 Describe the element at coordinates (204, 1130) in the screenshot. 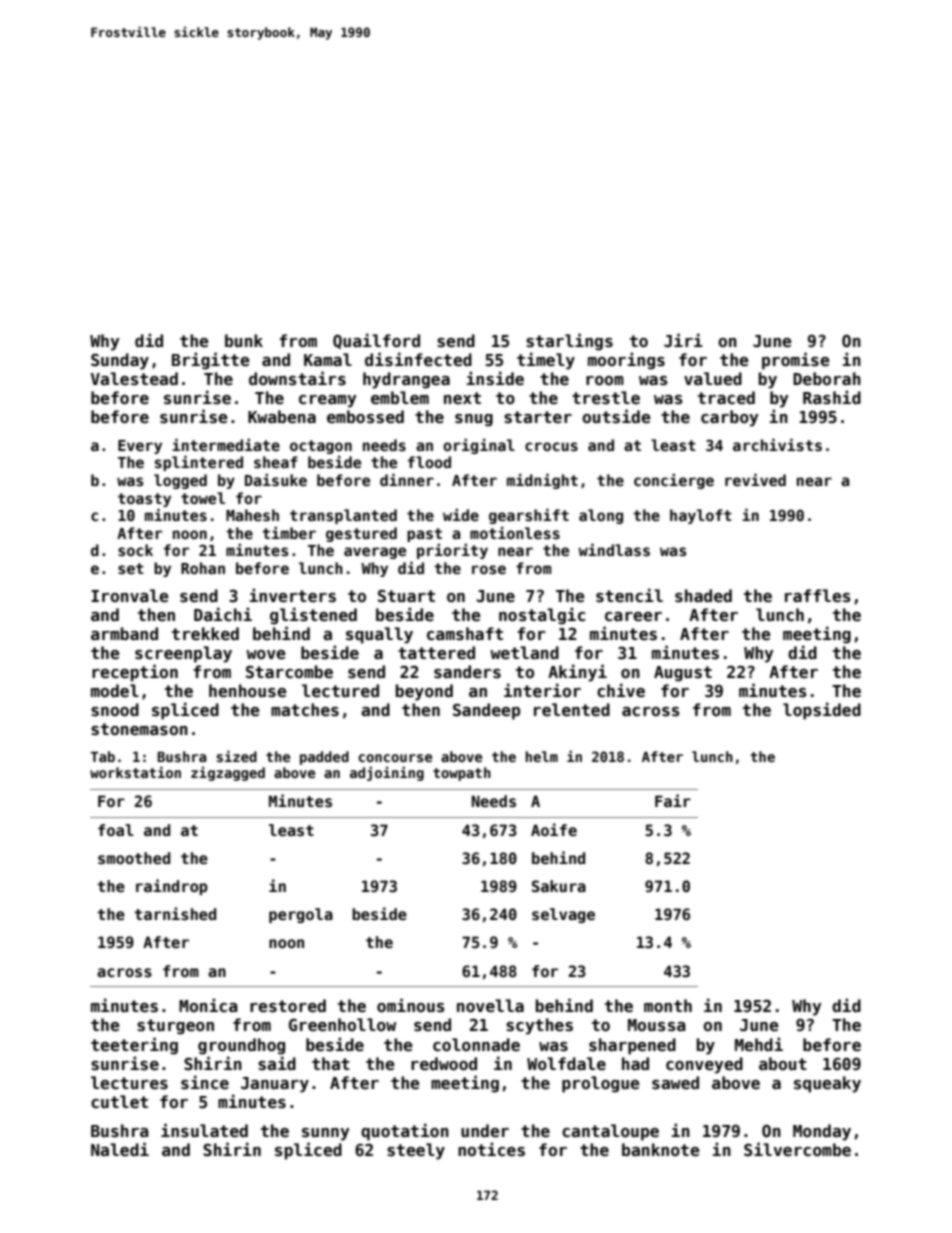

I see `insulated` at that location.
